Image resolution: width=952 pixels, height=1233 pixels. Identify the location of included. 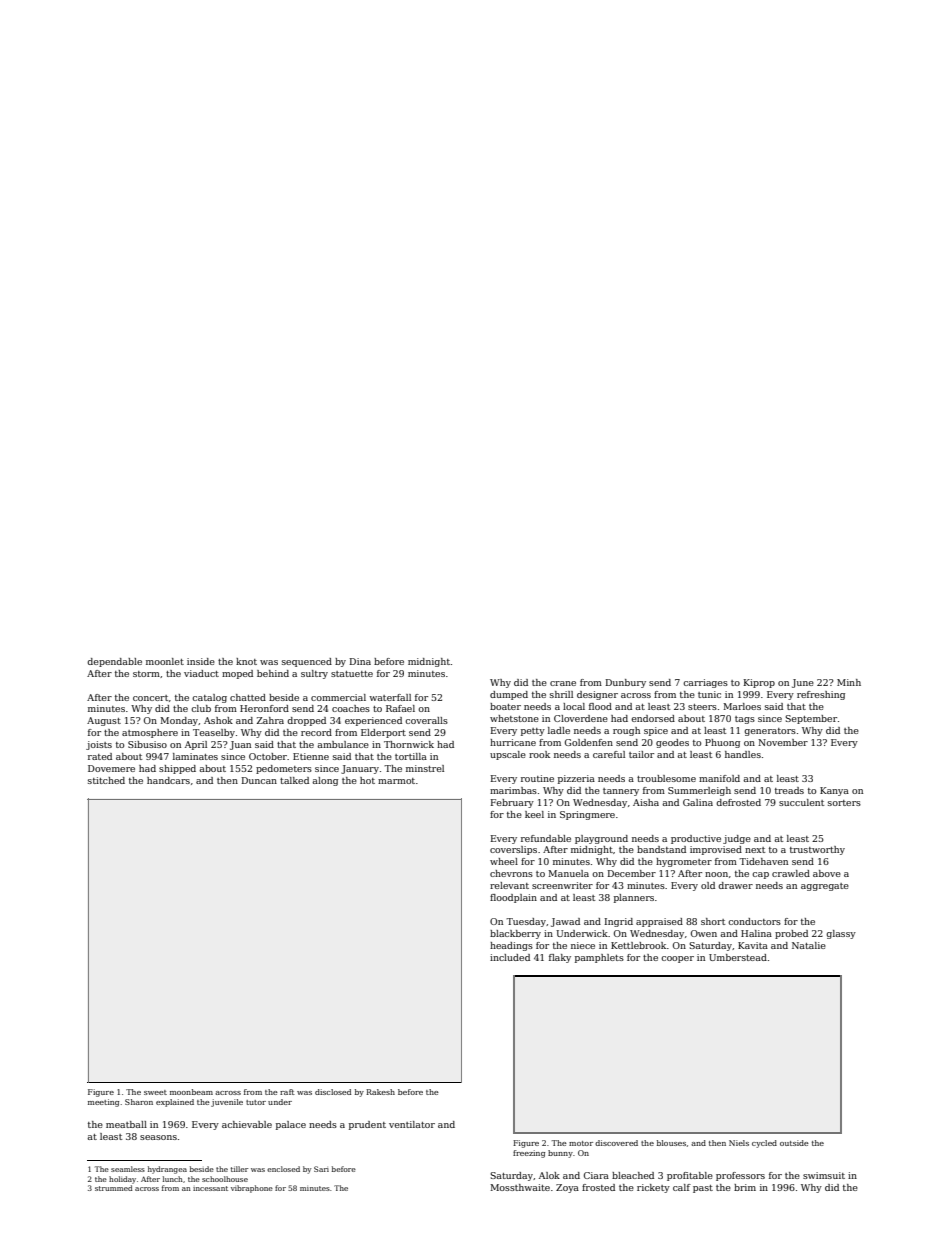
(510, 957).
